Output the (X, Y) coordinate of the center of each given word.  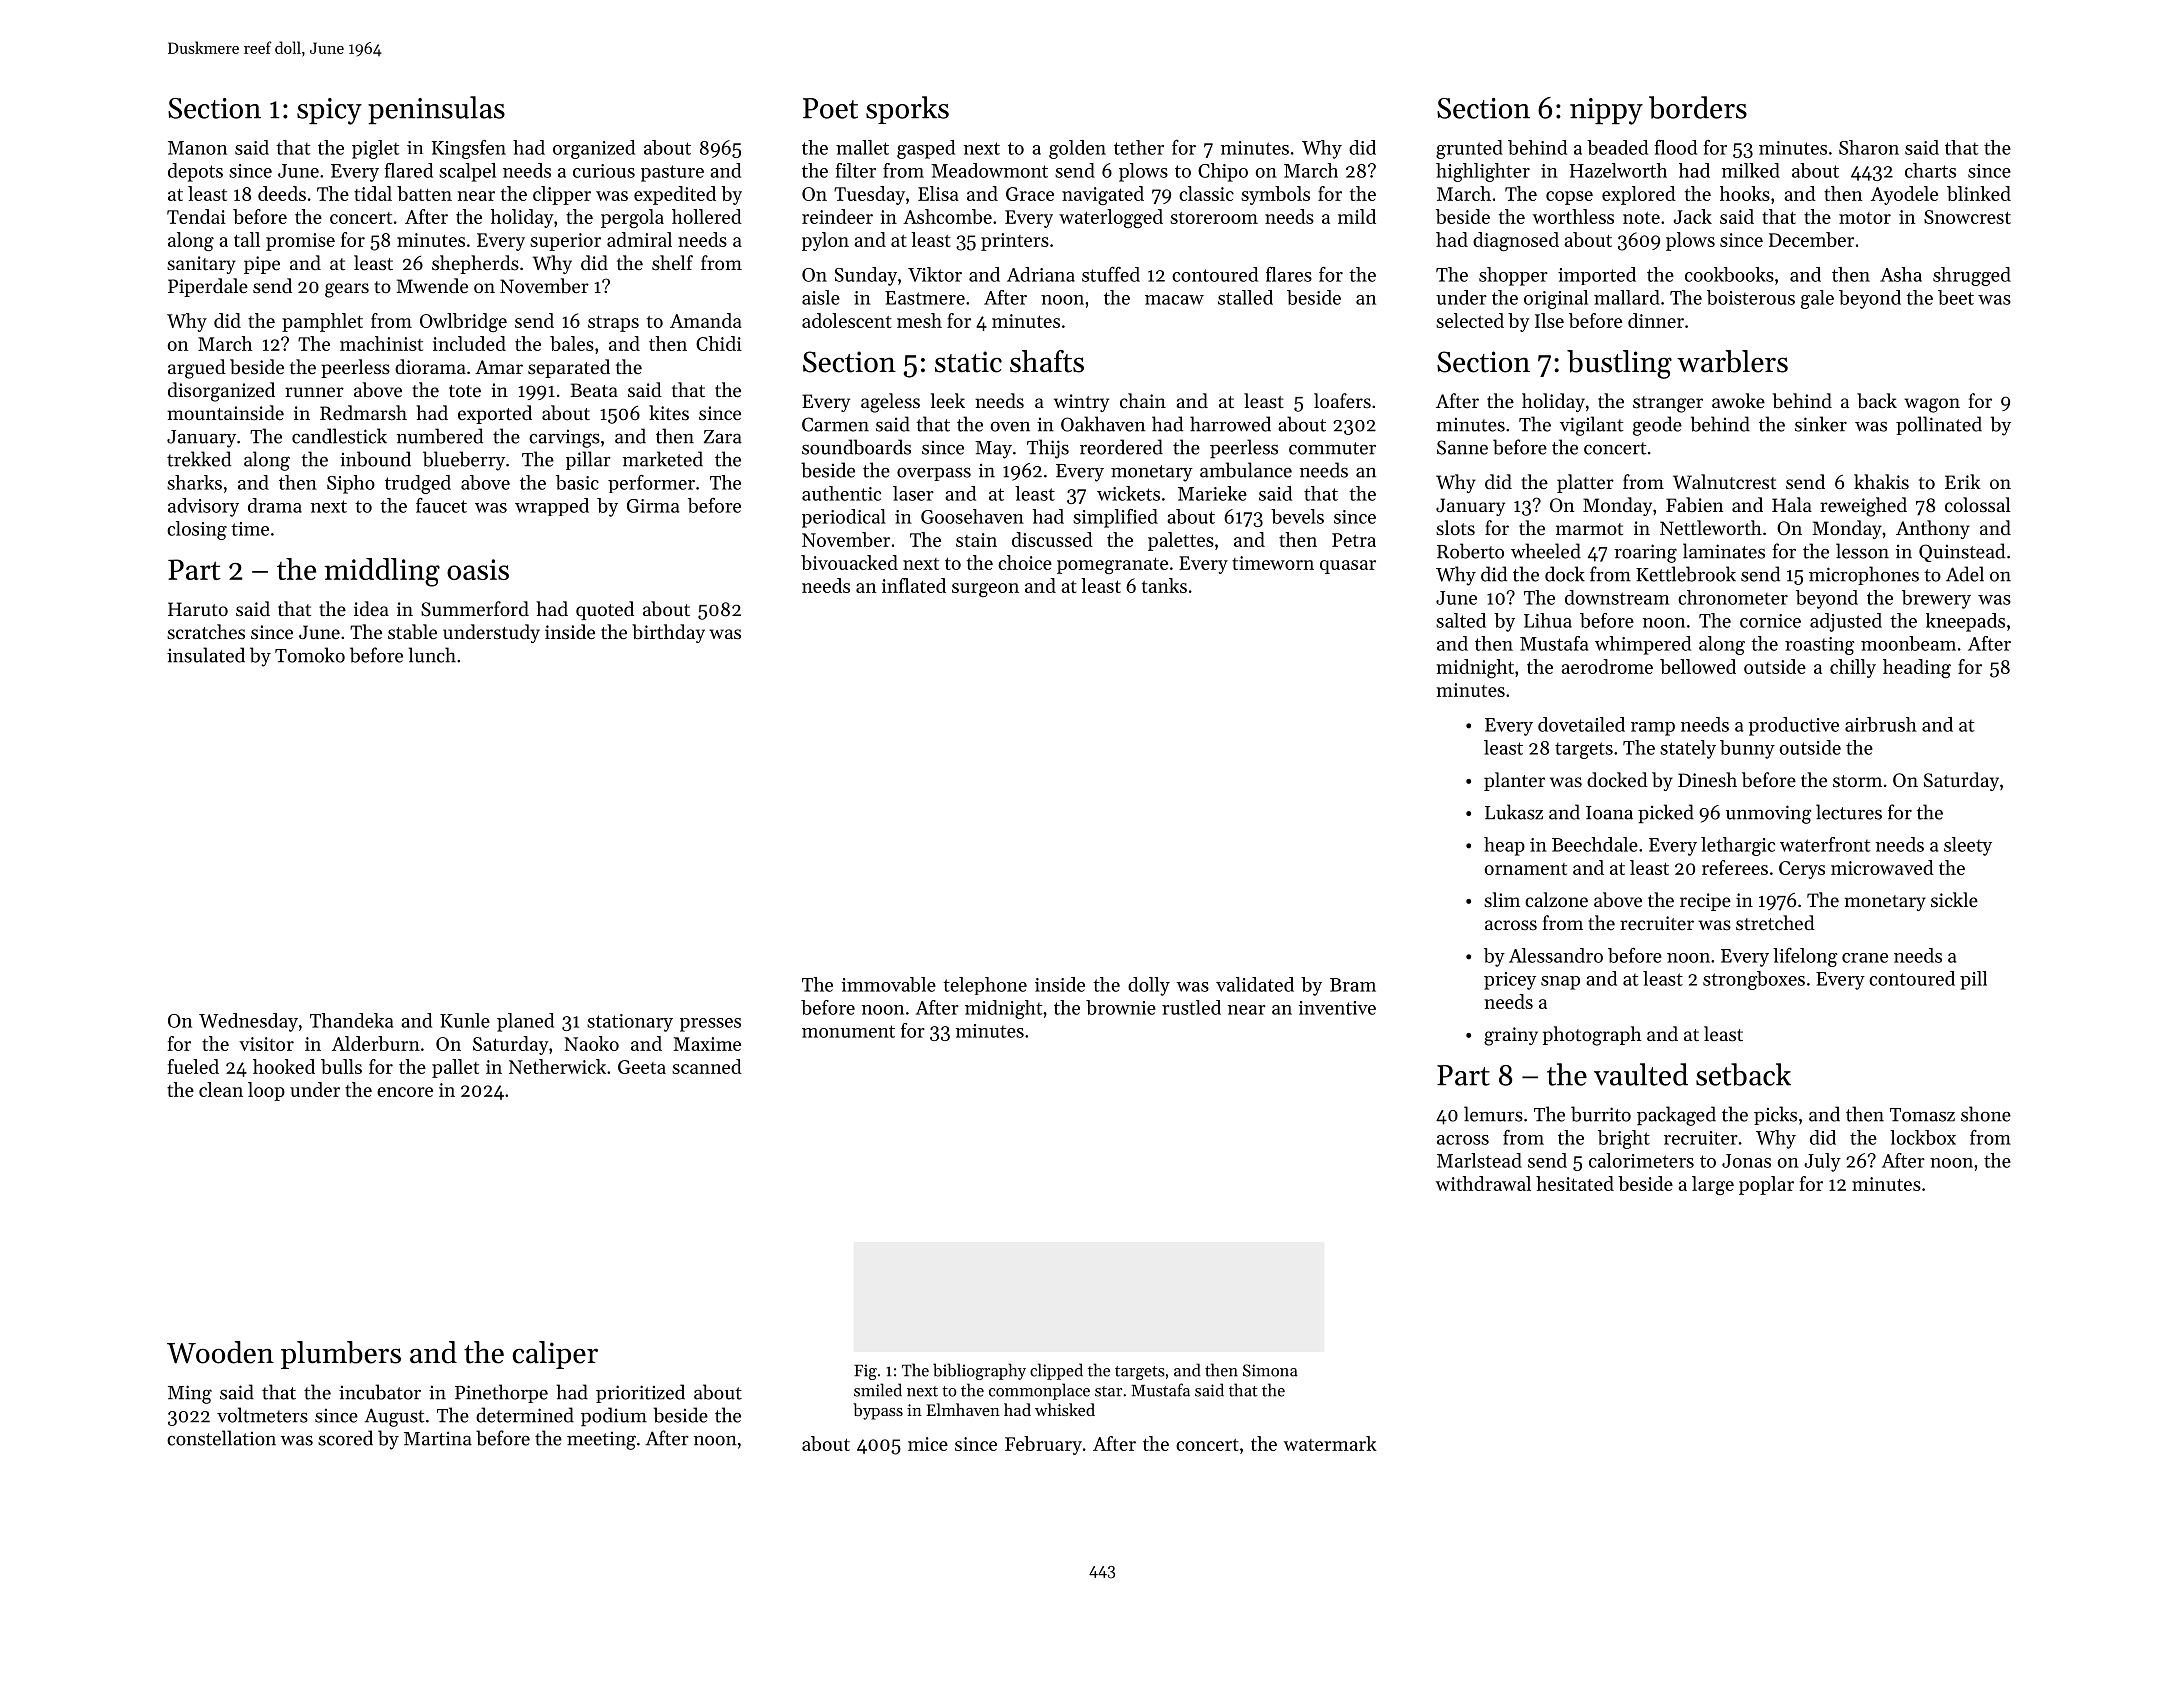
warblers (1732, 361)
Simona (1270, 1370)
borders (1698, 107)
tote (465, 391)
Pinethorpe (501, 1393)
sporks (907, 110)
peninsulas (436, 110)
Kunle (465, 1020)
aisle (821, 297)
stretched (1775, 922)
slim (1502, 899)
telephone (985, 986)
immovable (889, 984)
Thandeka (351, 1020)
